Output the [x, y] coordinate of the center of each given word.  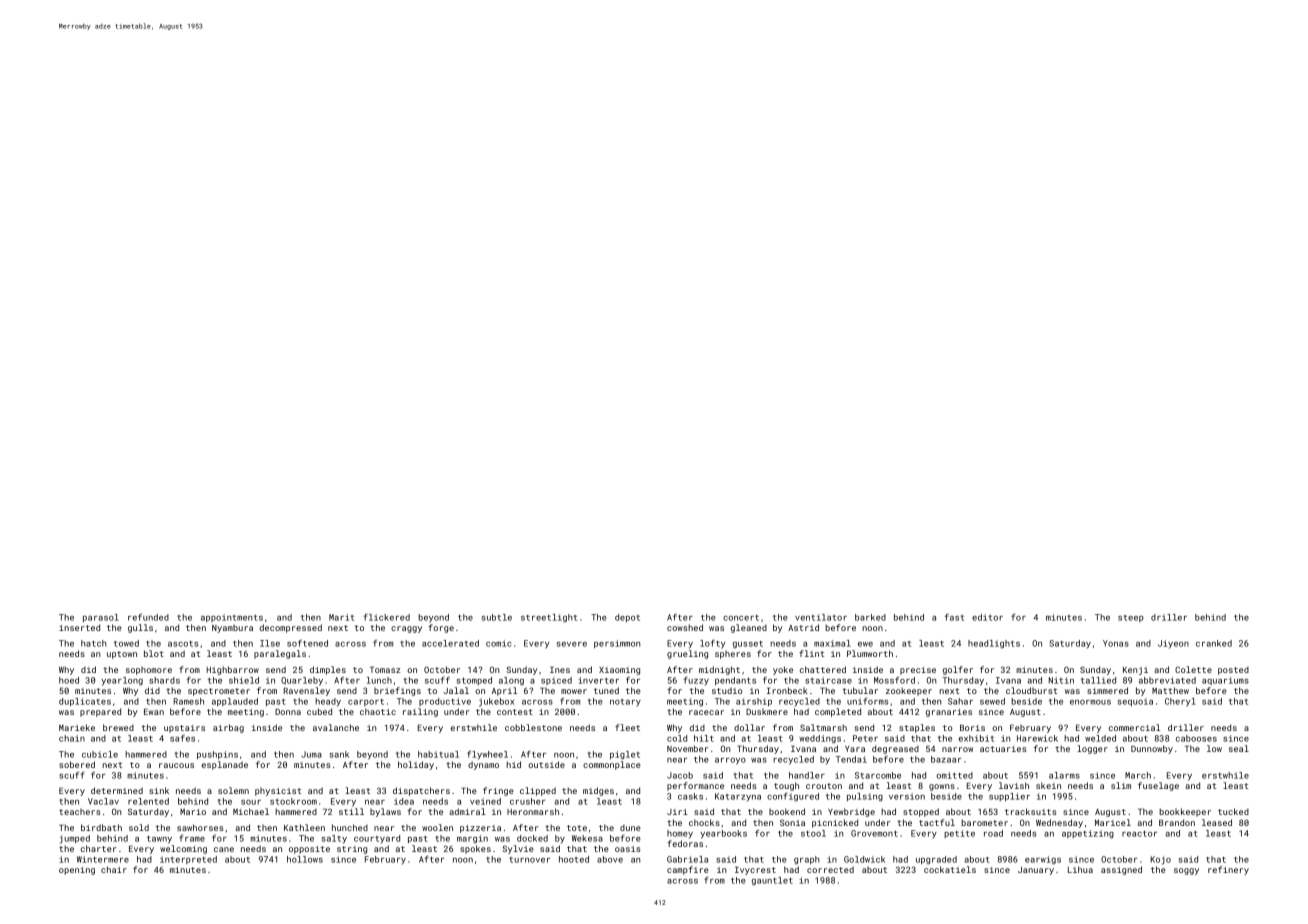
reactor [1139, 834]
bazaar [946, 759]
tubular [860, 690]
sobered [77, 764]
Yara [855, 749]
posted [1233, 670]
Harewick [1037, 738]
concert [741, 618]
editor [987, 617]
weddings [820, 739]
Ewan [154, 711]
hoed [69, 680]
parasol [101, 618]
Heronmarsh [533, 811]
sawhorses [200, 827]
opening [77, 871]
